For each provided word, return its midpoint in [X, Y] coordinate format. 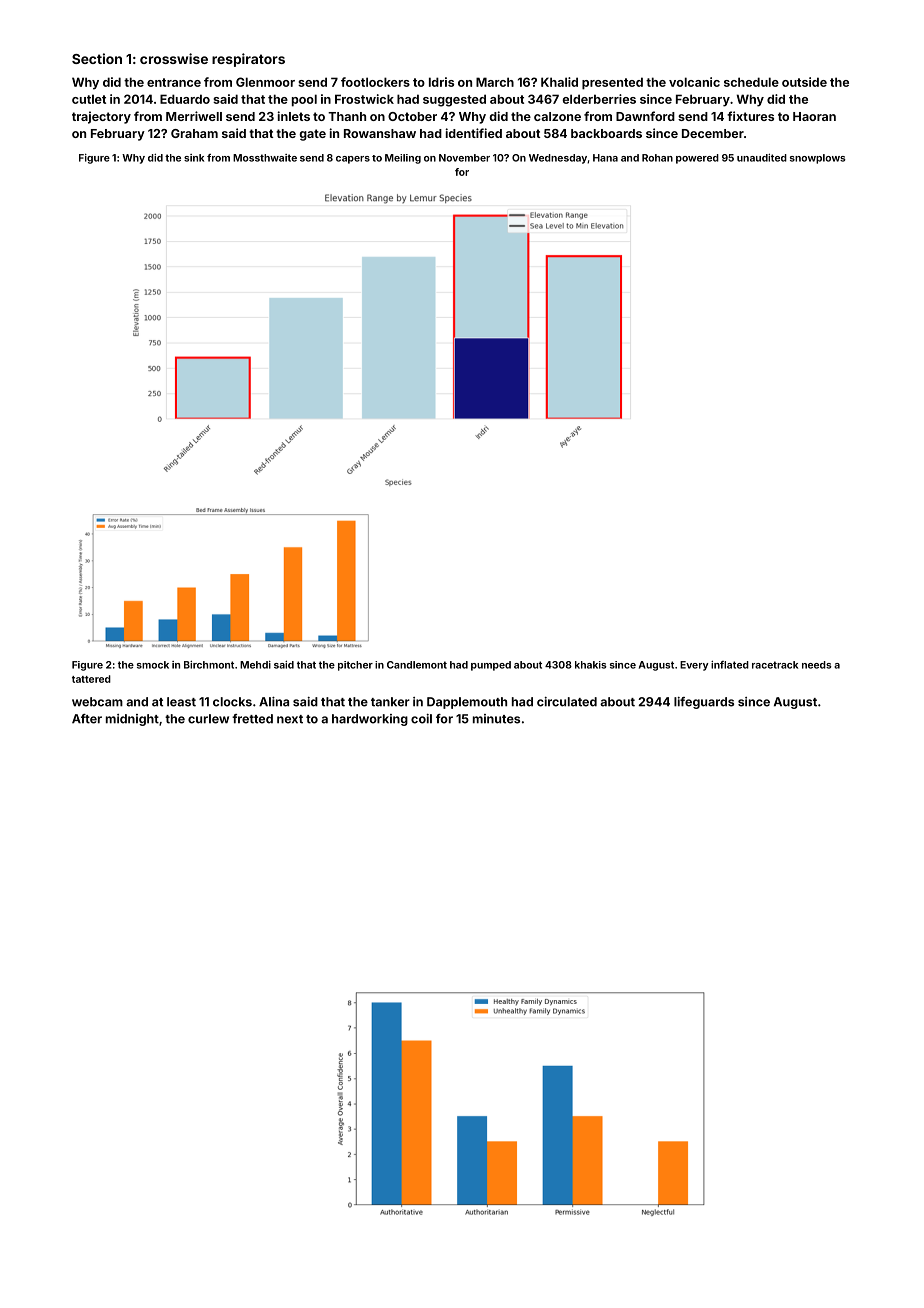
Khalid [559, 82]
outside [804, 82]
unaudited [762, 158]
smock [153, 665]
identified [473, 133]
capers [353, 160]
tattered [91, 679]
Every [694, 666]
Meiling [403, 159]
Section [97, 58]
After [87, 719]
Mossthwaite [265, 158]
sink [194, 158]
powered [697, 159]
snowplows [818, 159]
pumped [491, 666]
